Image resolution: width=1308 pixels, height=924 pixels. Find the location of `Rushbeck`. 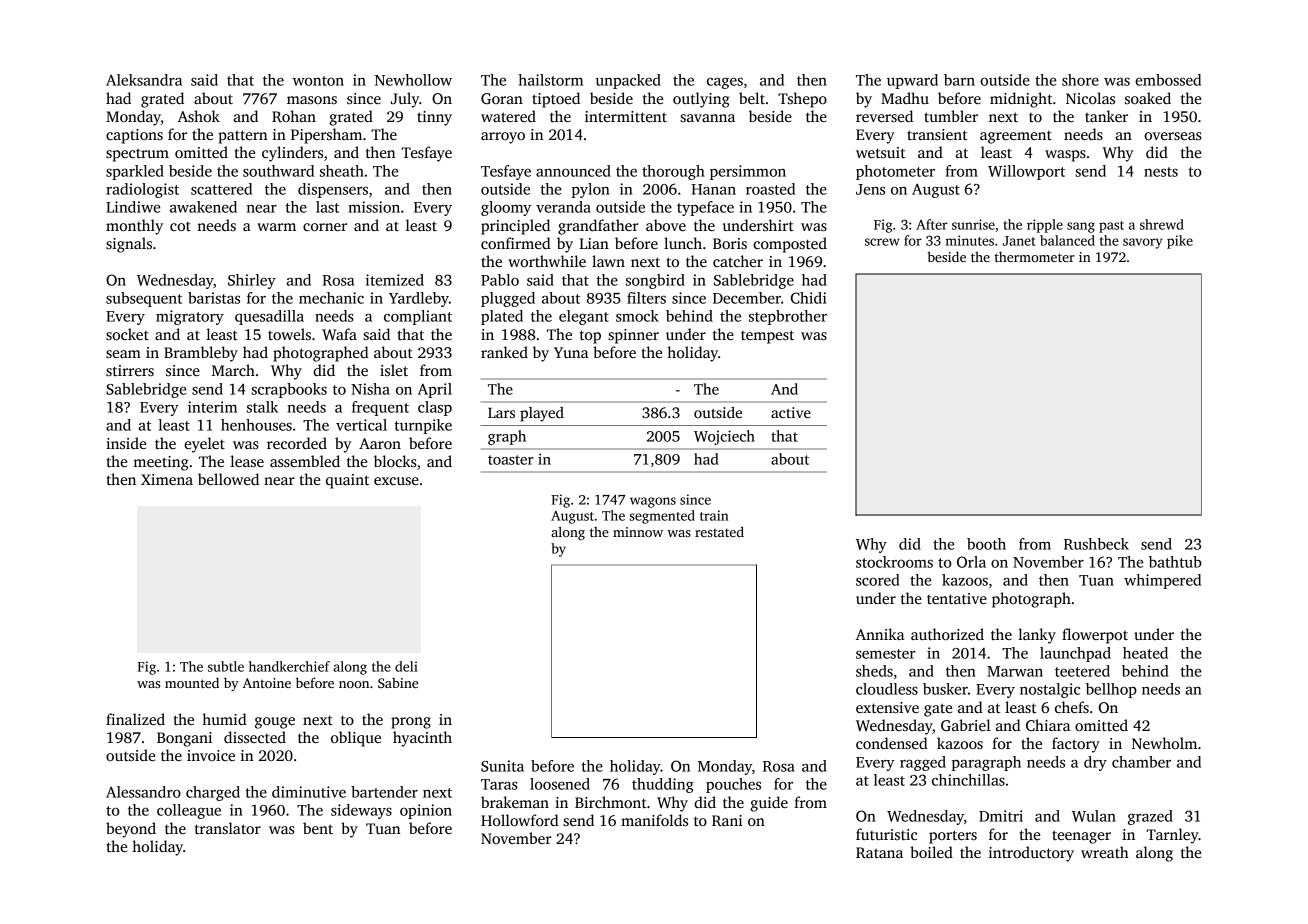

Rushbeck is located at coordinates (1096, 544).
